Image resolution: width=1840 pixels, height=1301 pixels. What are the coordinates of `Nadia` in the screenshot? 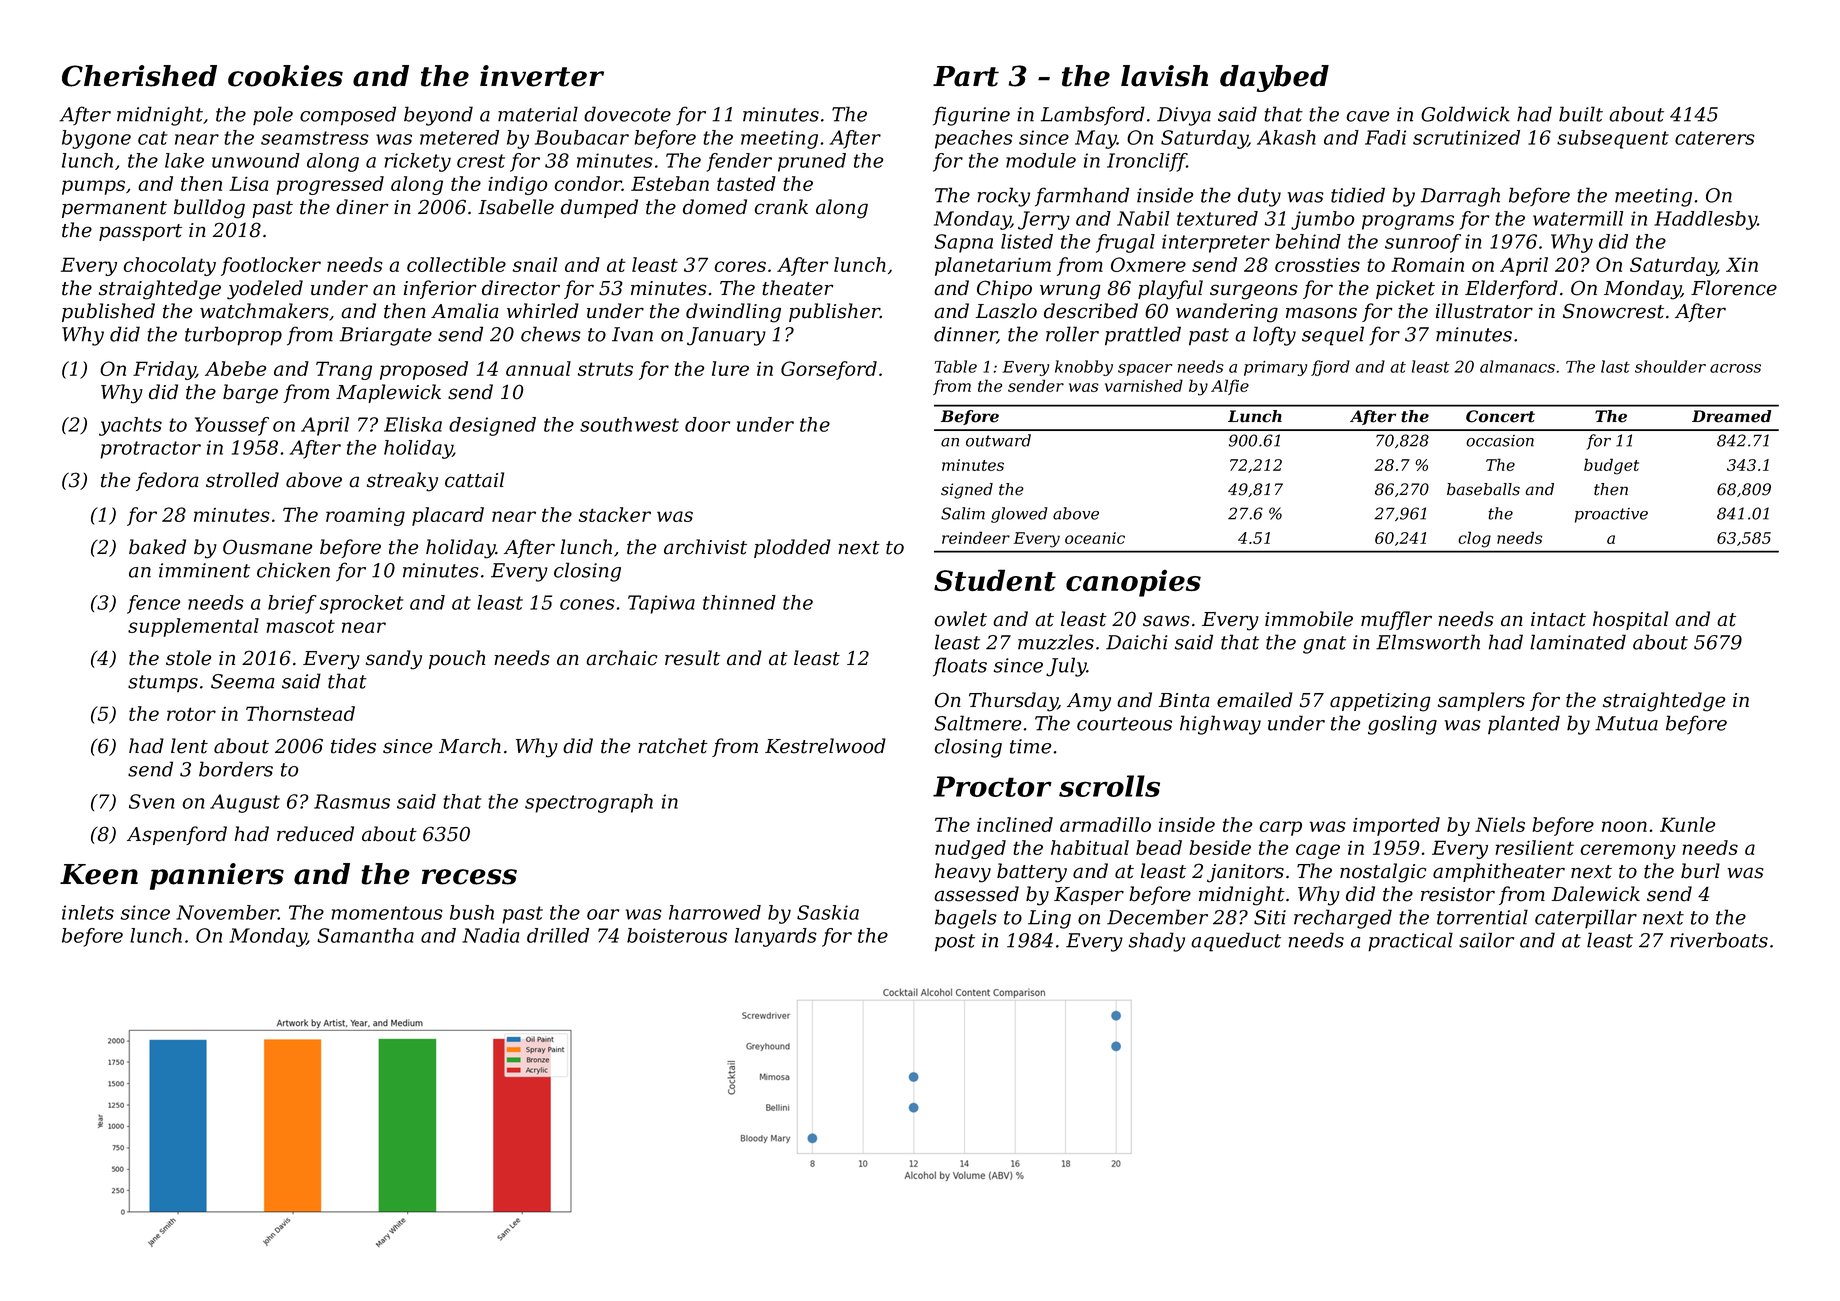 It's located at (491, 935).
